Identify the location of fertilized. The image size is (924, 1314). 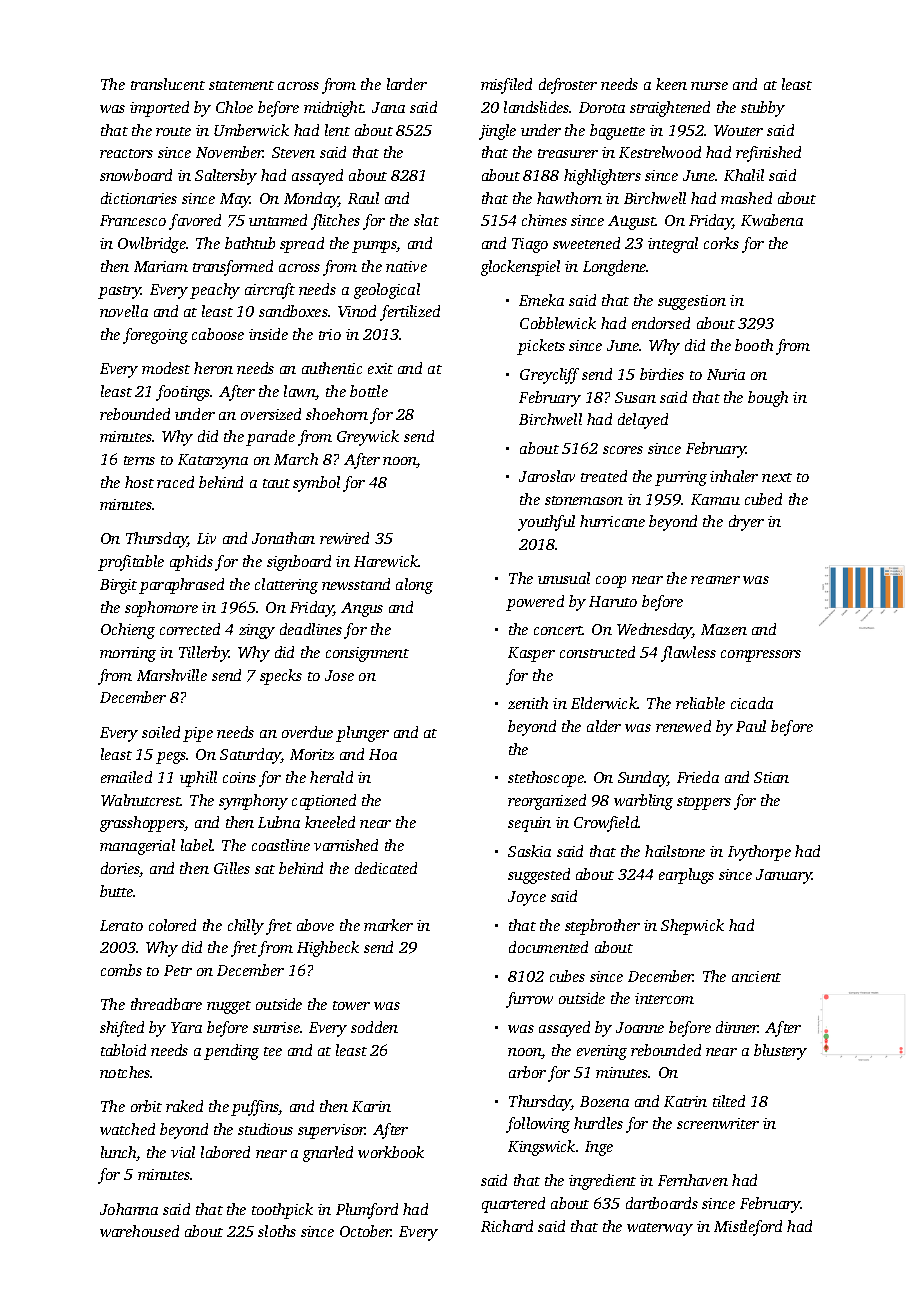
(410, 313).
